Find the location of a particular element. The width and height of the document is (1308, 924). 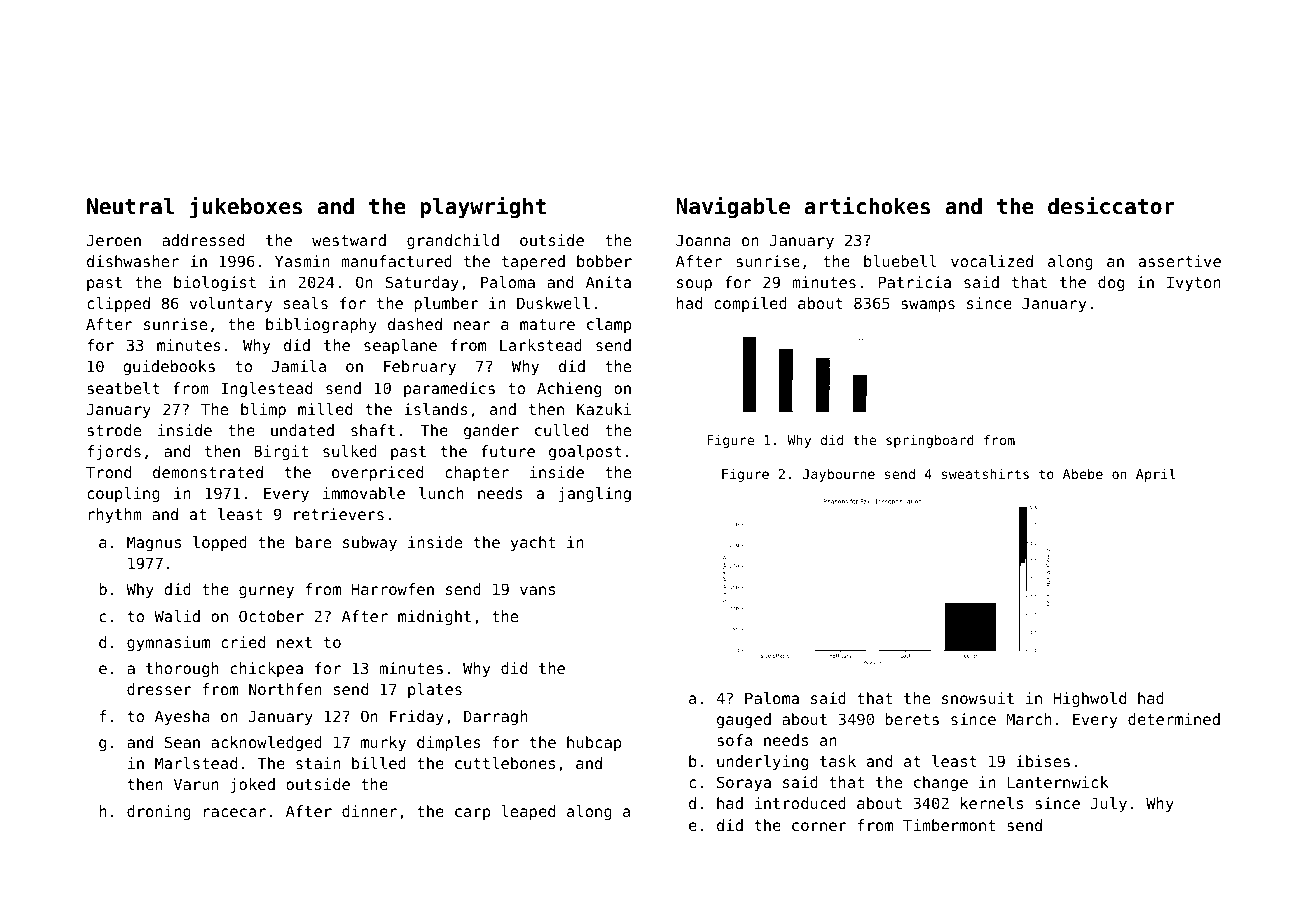

billed is located at coordinates (379, 763).
